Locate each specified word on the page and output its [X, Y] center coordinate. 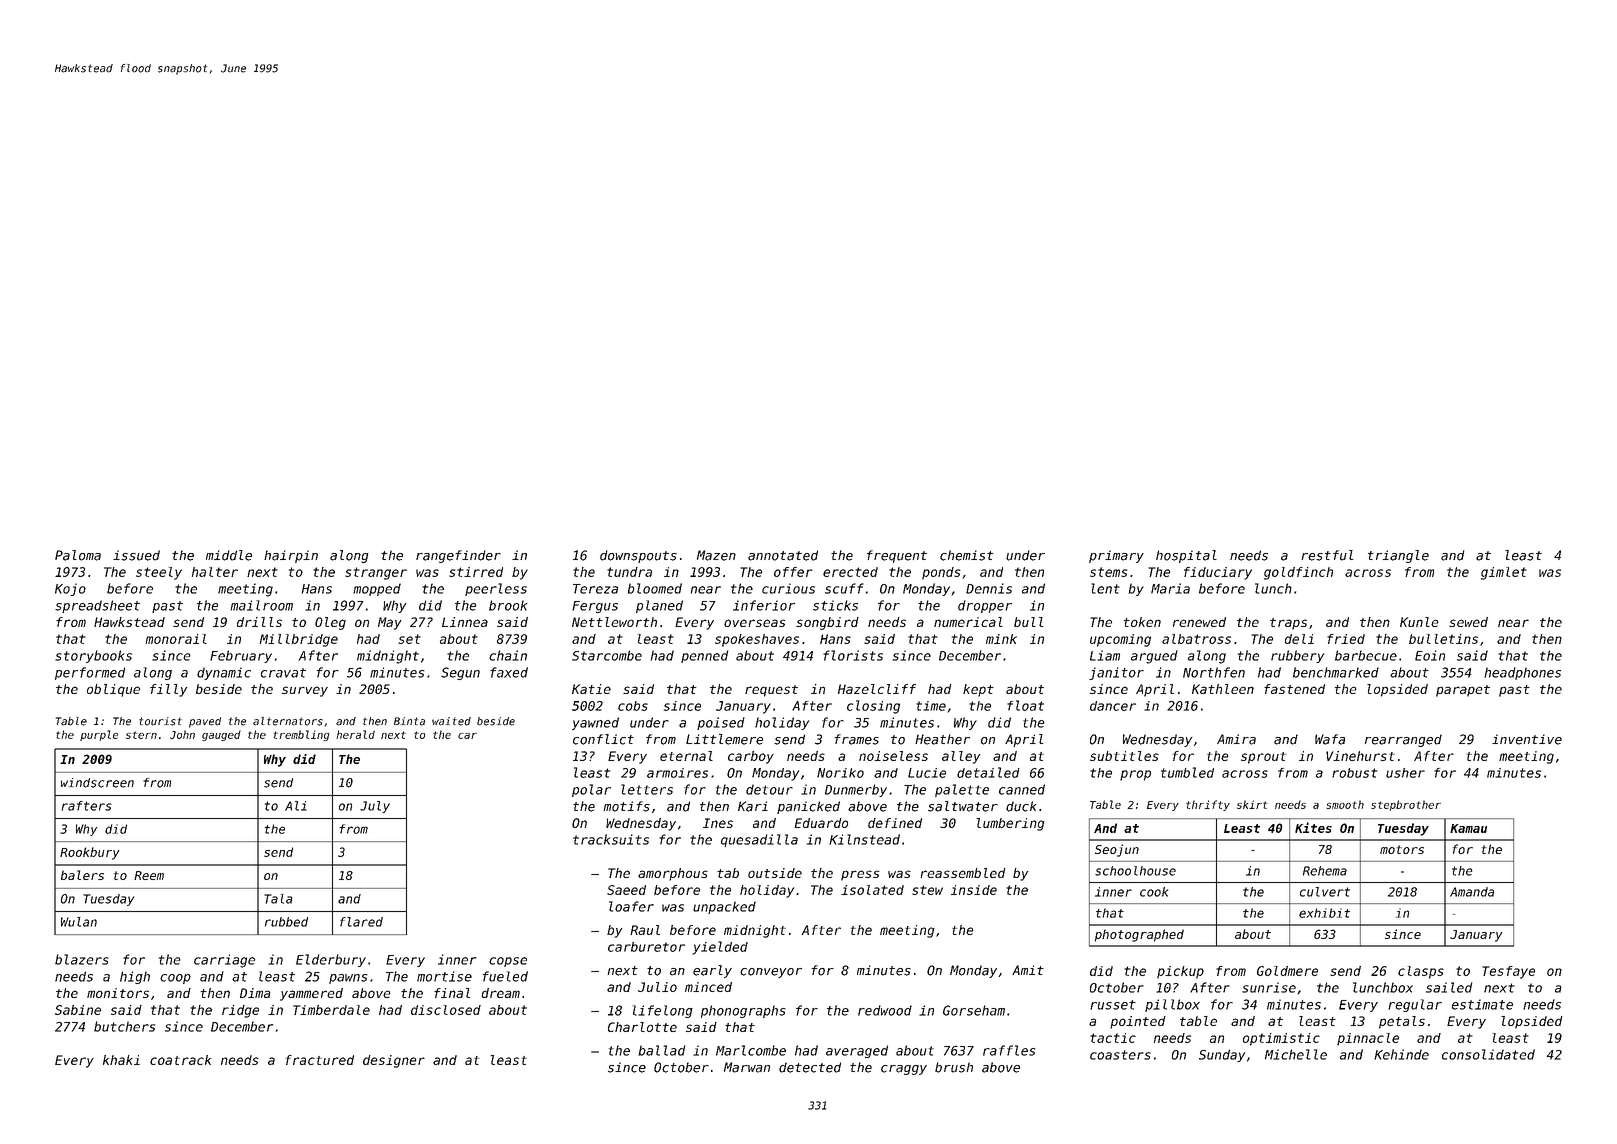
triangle [1398, 556]
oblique [113, 690]
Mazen [716, 555]
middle [229, 555]
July [375, 807]
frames [856, 739]
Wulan [79, 922]
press [860, 875]
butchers [124, 1026]
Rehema [1325, 871]
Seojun [1117, 850]
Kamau [1468, 828]
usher [1405, 773]
